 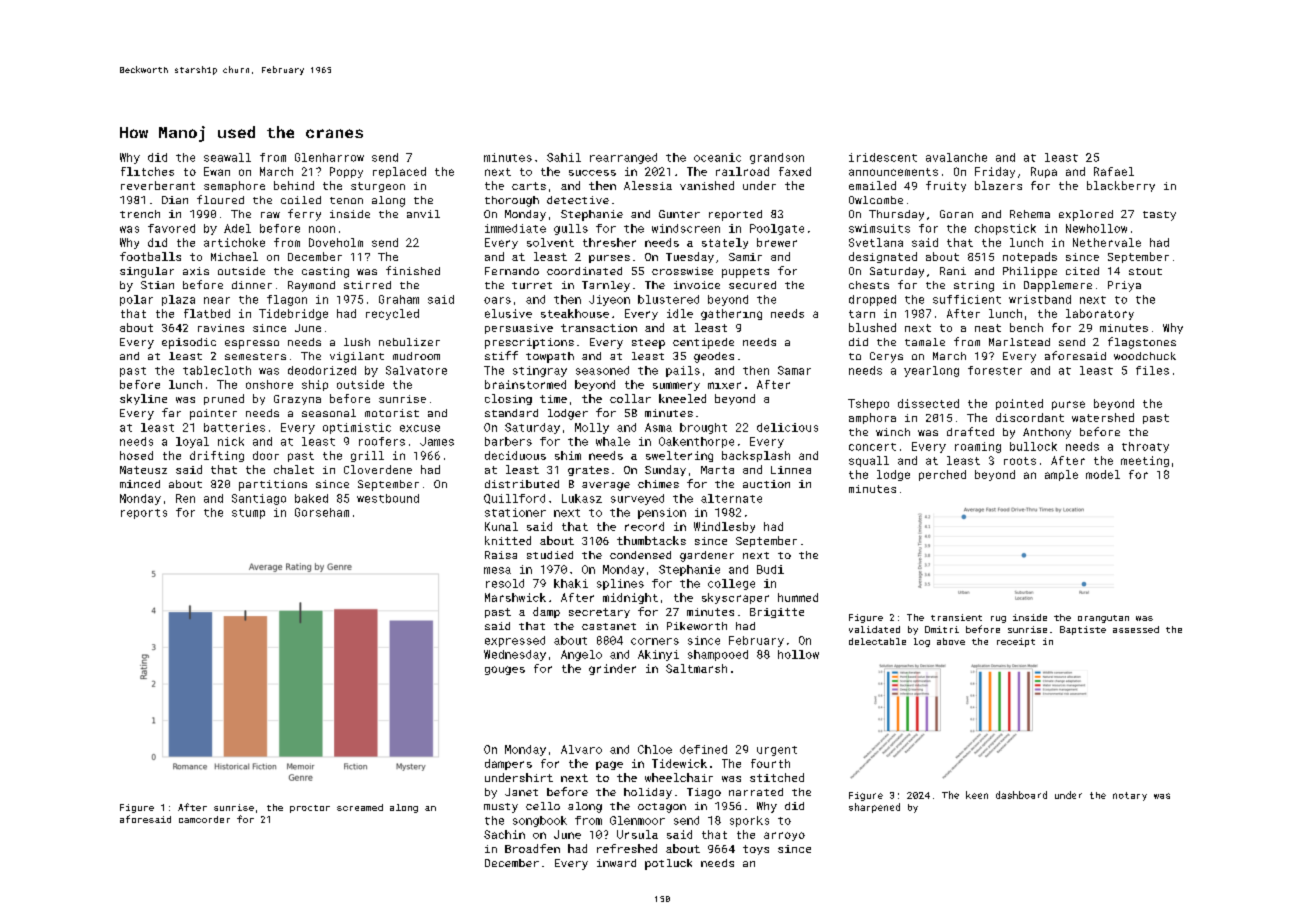 What do you see at coordinates (724, 385) in the document?
I see `mixer` at bounding box center [724, 385].
